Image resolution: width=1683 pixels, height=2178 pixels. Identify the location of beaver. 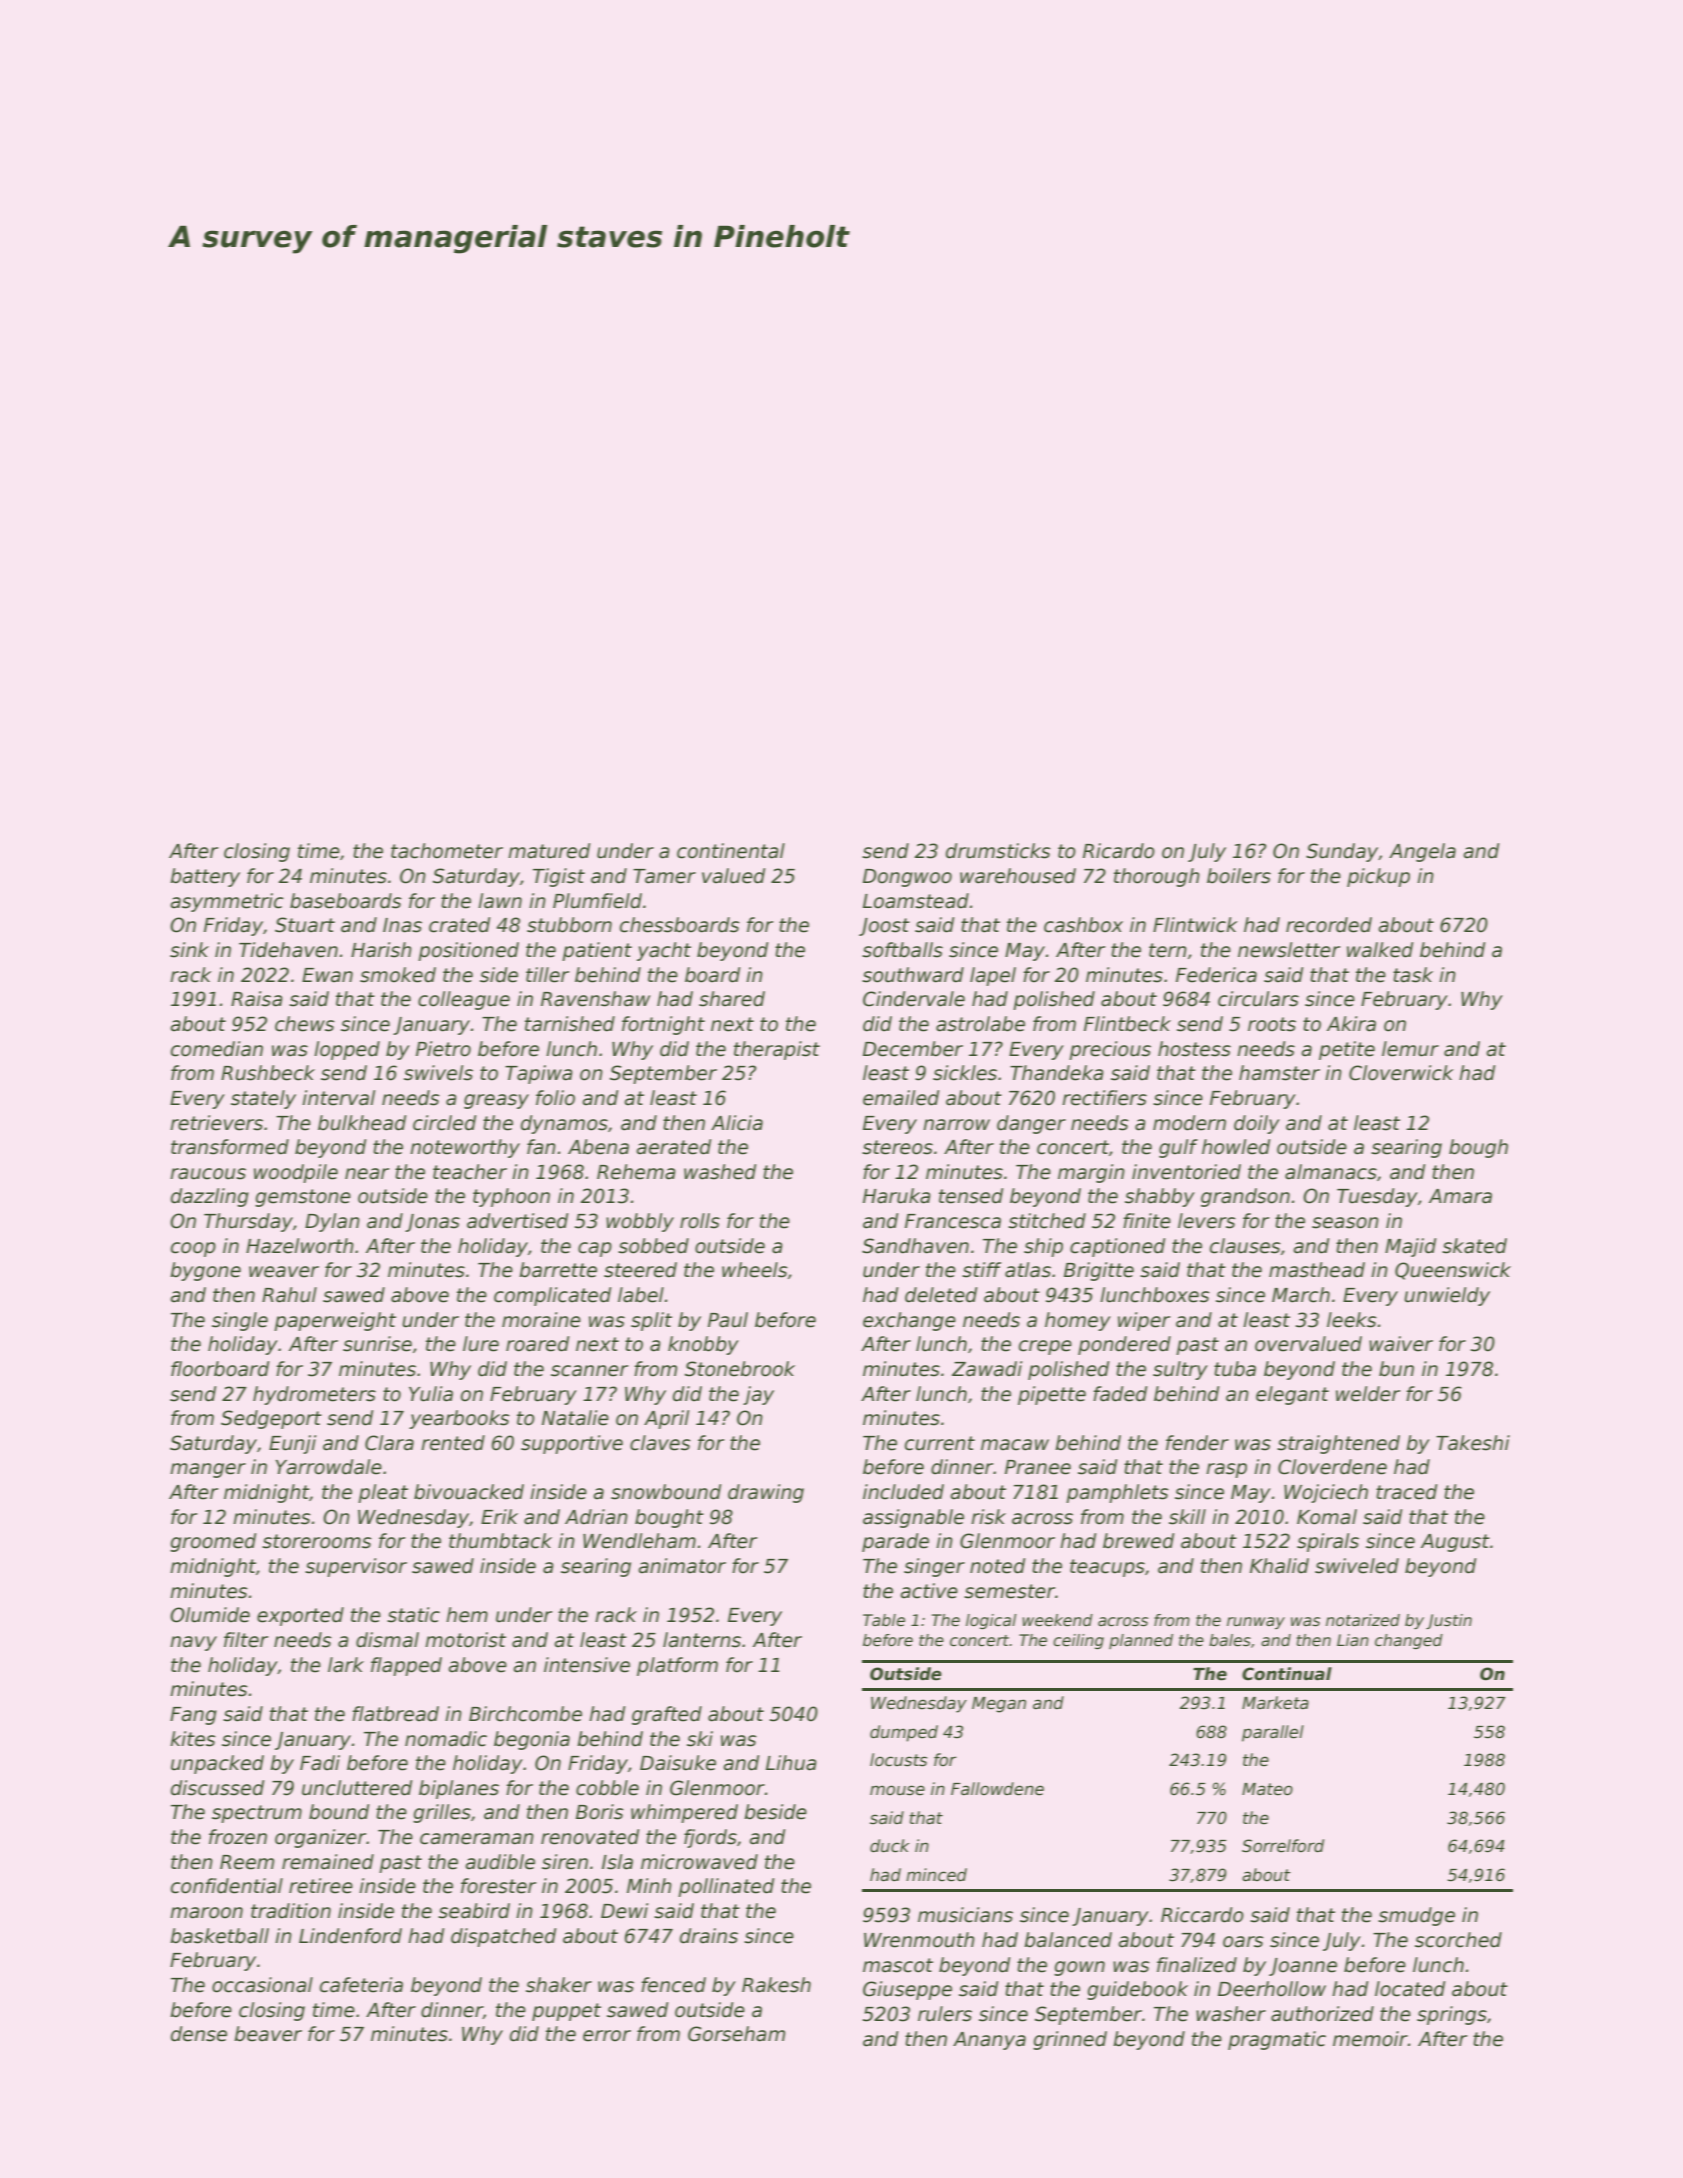
(268, 2034).
